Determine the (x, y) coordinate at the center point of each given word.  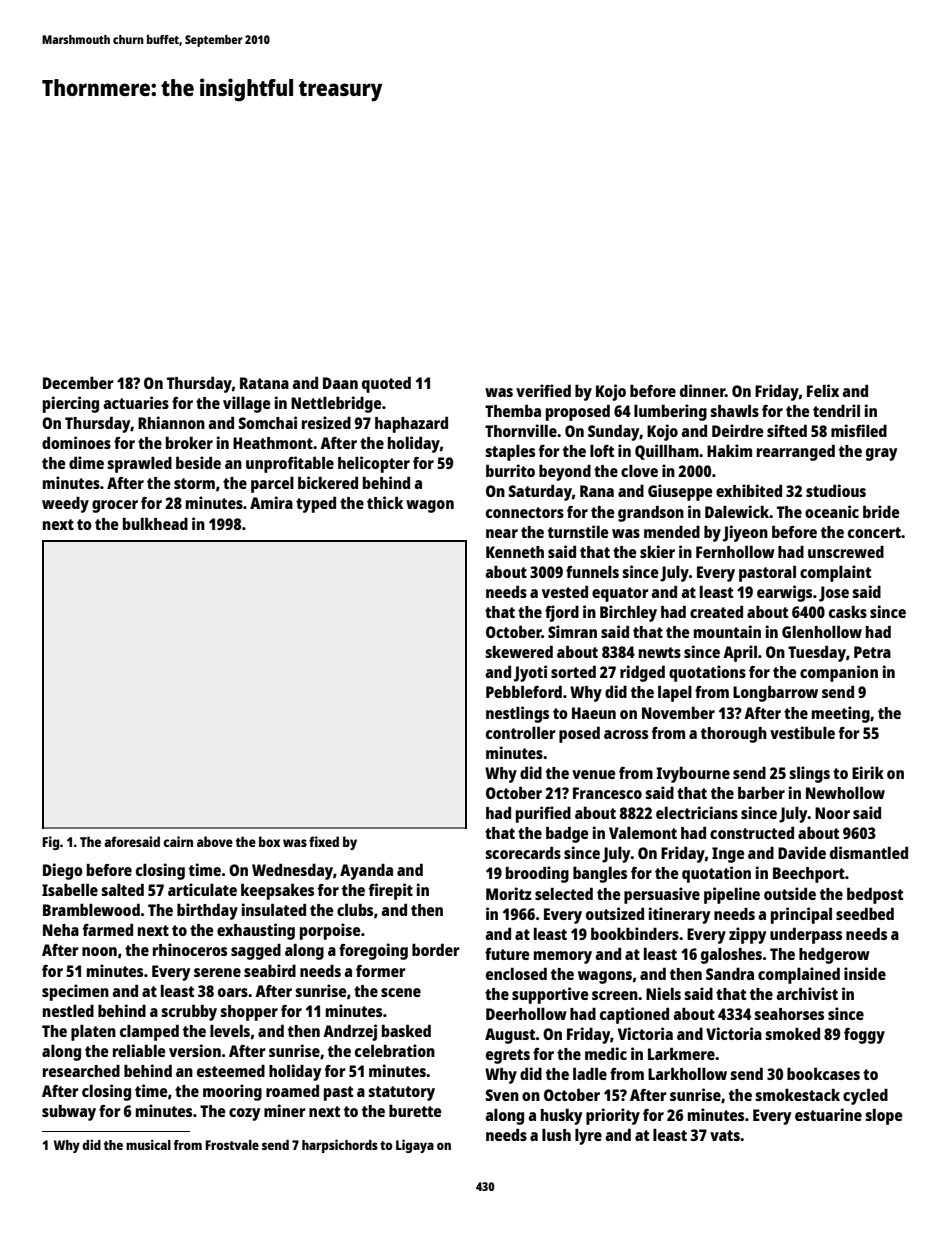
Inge (728, 855)
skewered (519, 651)
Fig (51, 843)
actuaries (136, 402)
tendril (836, 410)
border (436, 949)
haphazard (411, 424)
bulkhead (155, 523)
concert (874, 532)
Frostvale (232, 1145)
